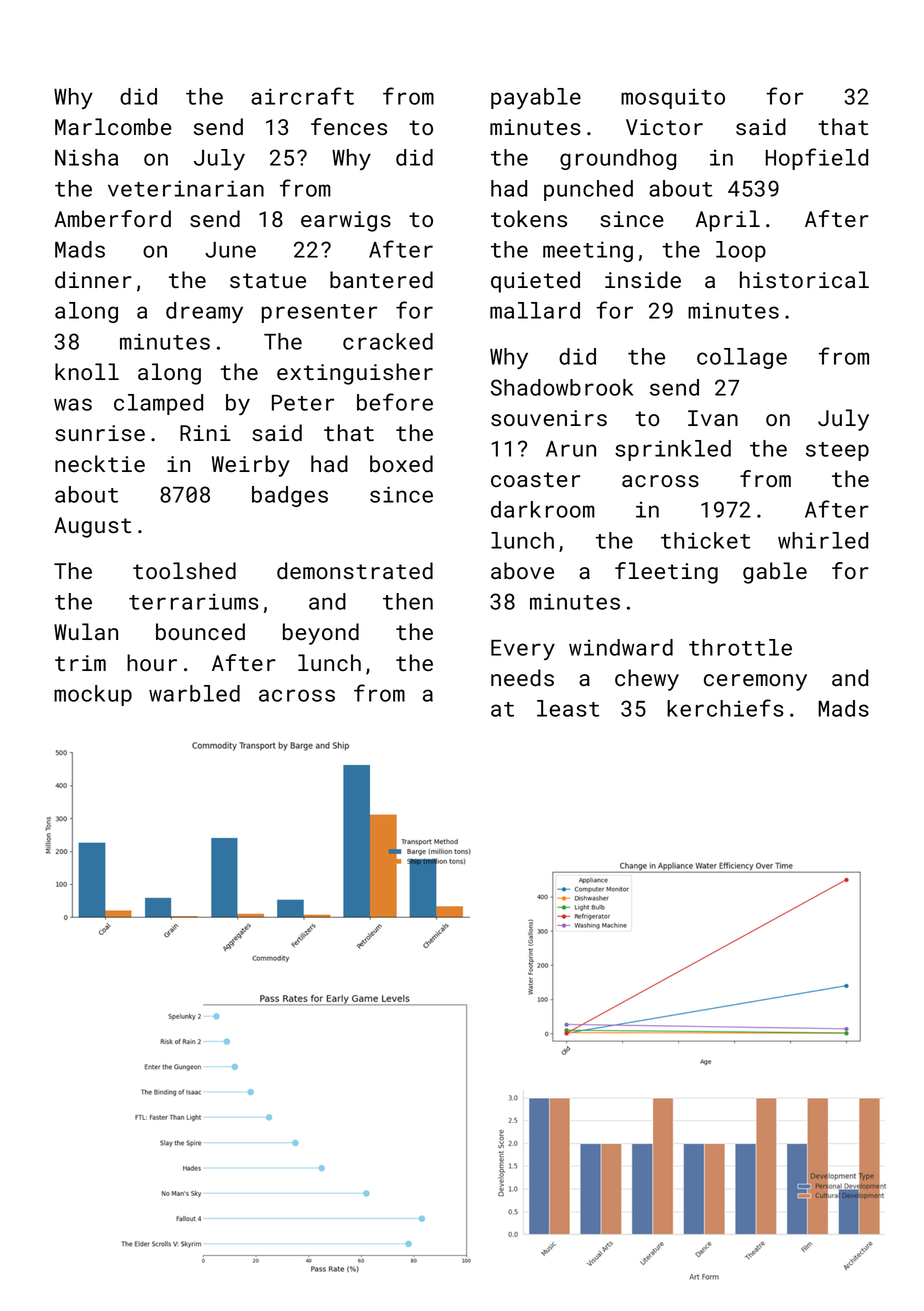  What do you see at coordinates (837, 451) in the screenshot?
I see `steep` at bounding box center [837, 451].
